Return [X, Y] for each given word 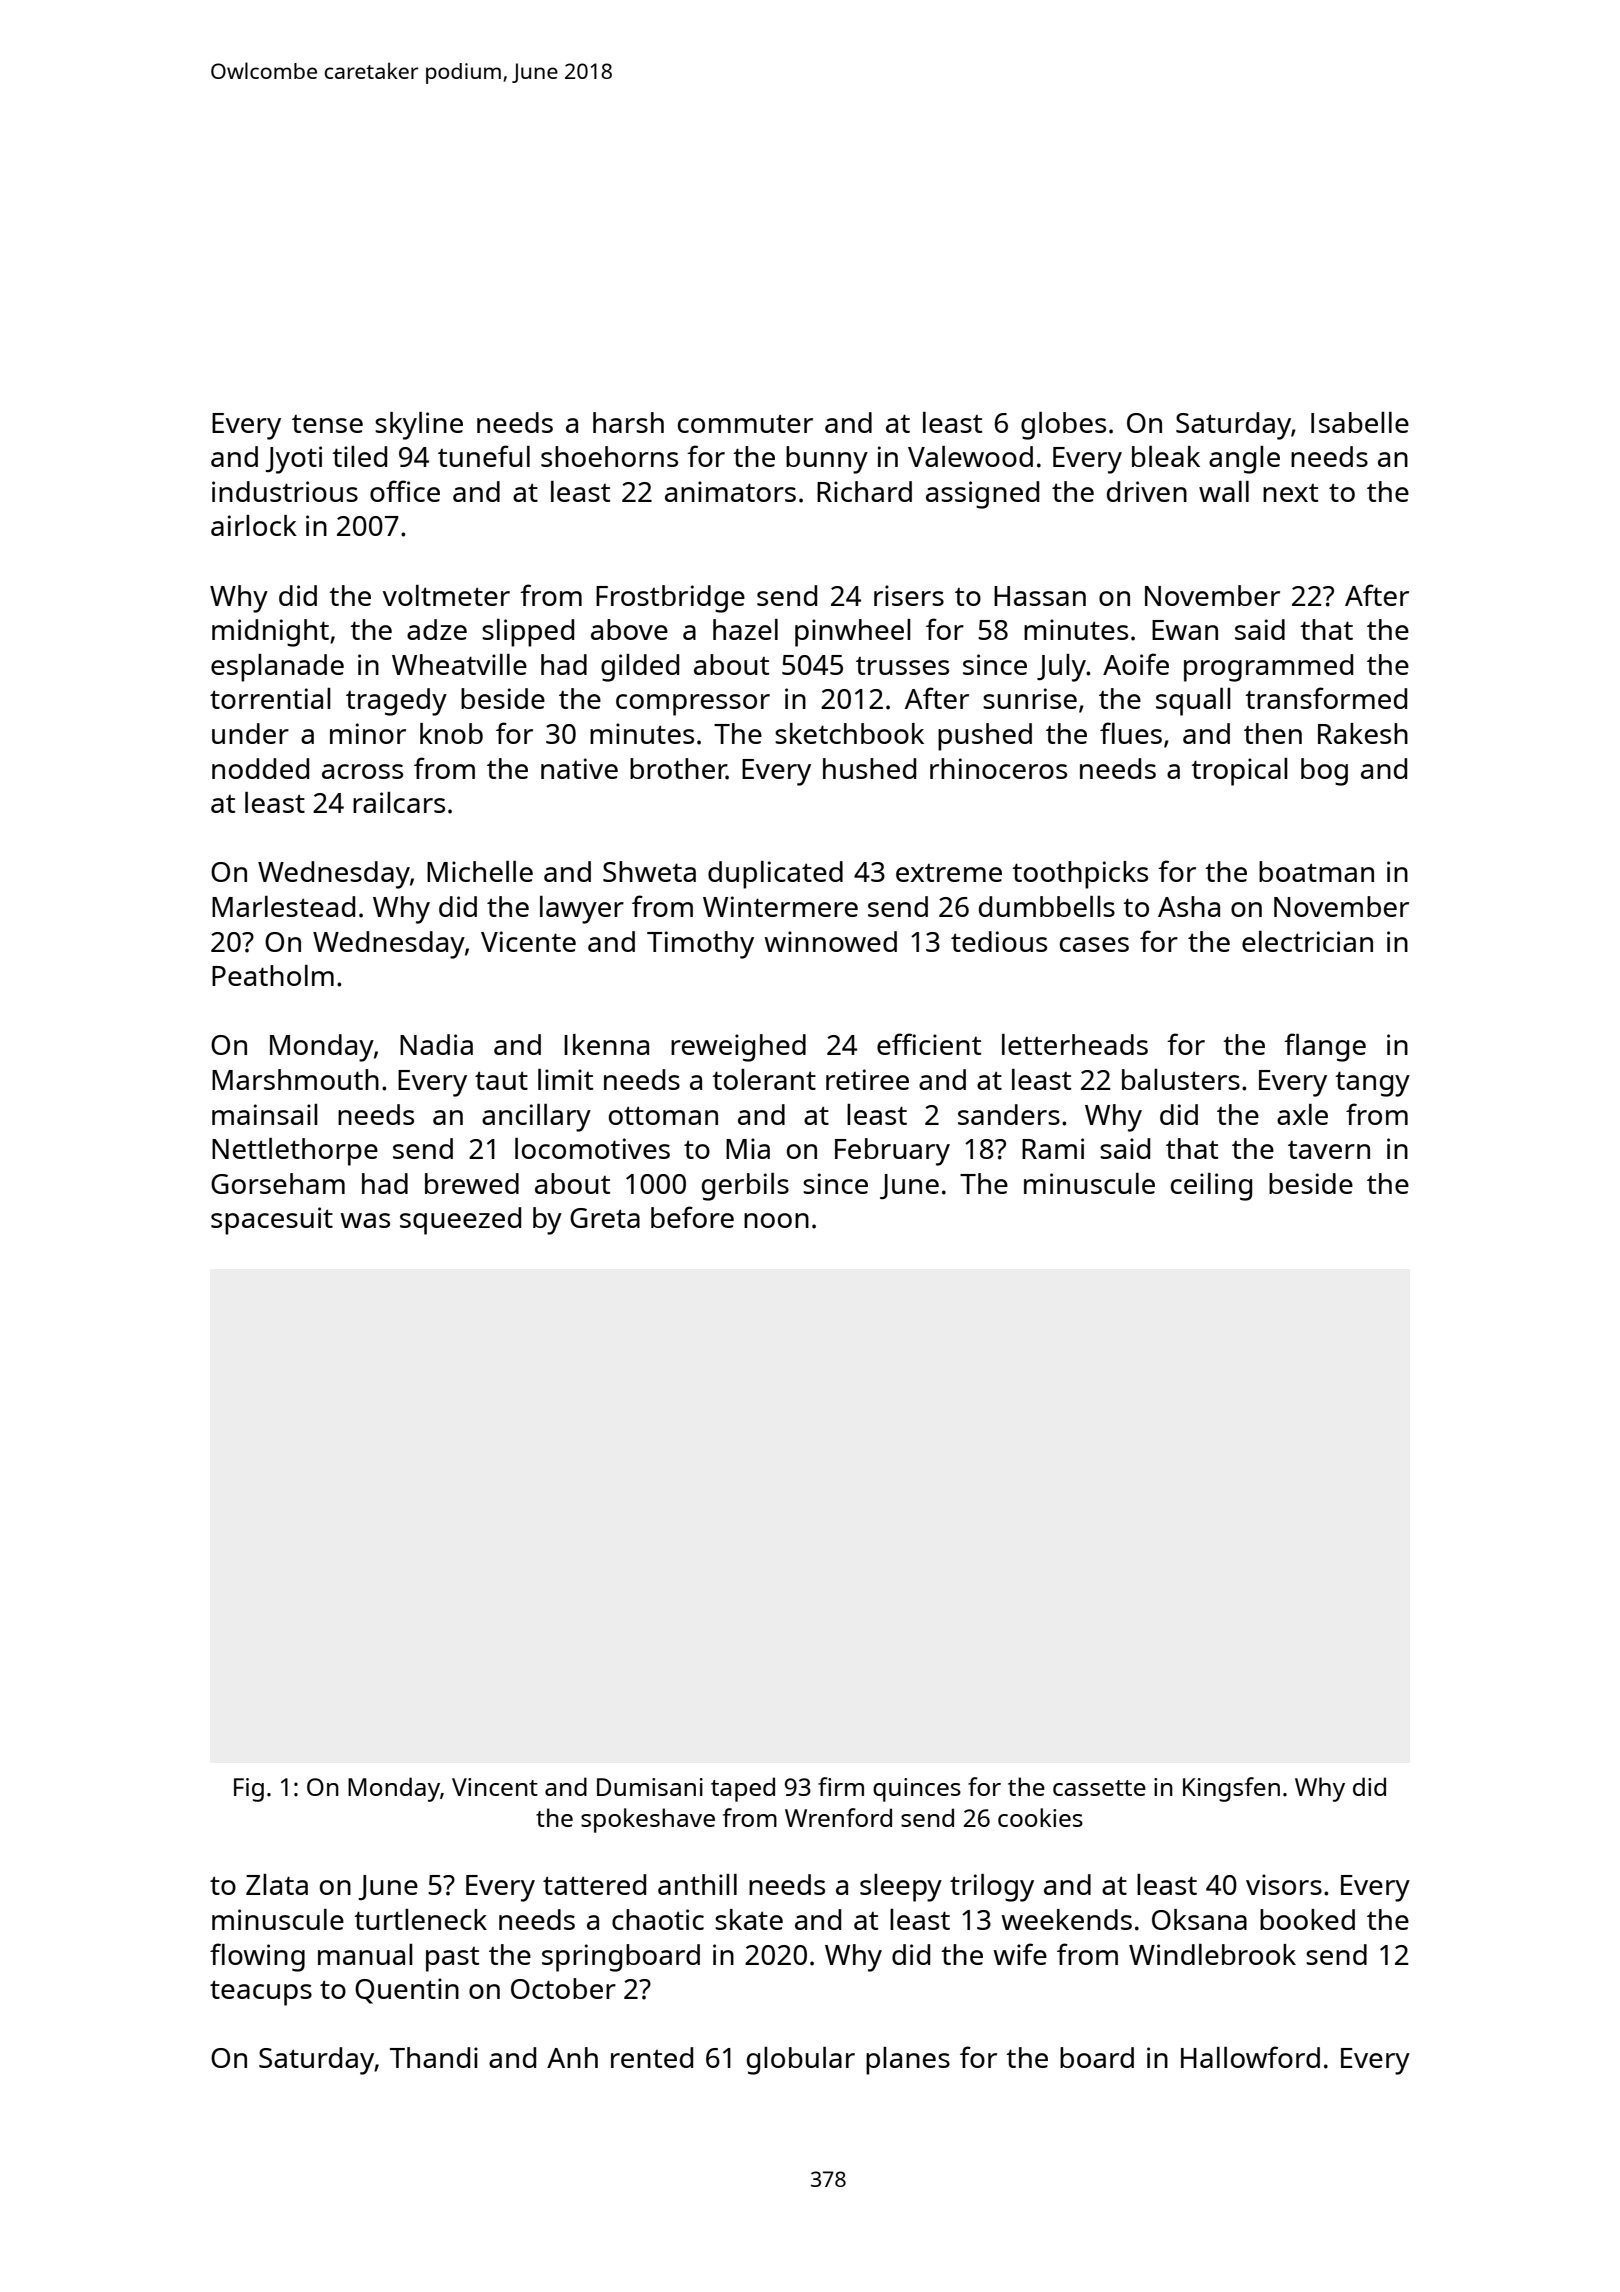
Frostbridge [670, 599]
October [563, 1988]
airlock [254, 525]
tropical [1239, 772]
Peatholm [273, 975]
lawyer [582, 910]
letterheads [1075, 1044]
